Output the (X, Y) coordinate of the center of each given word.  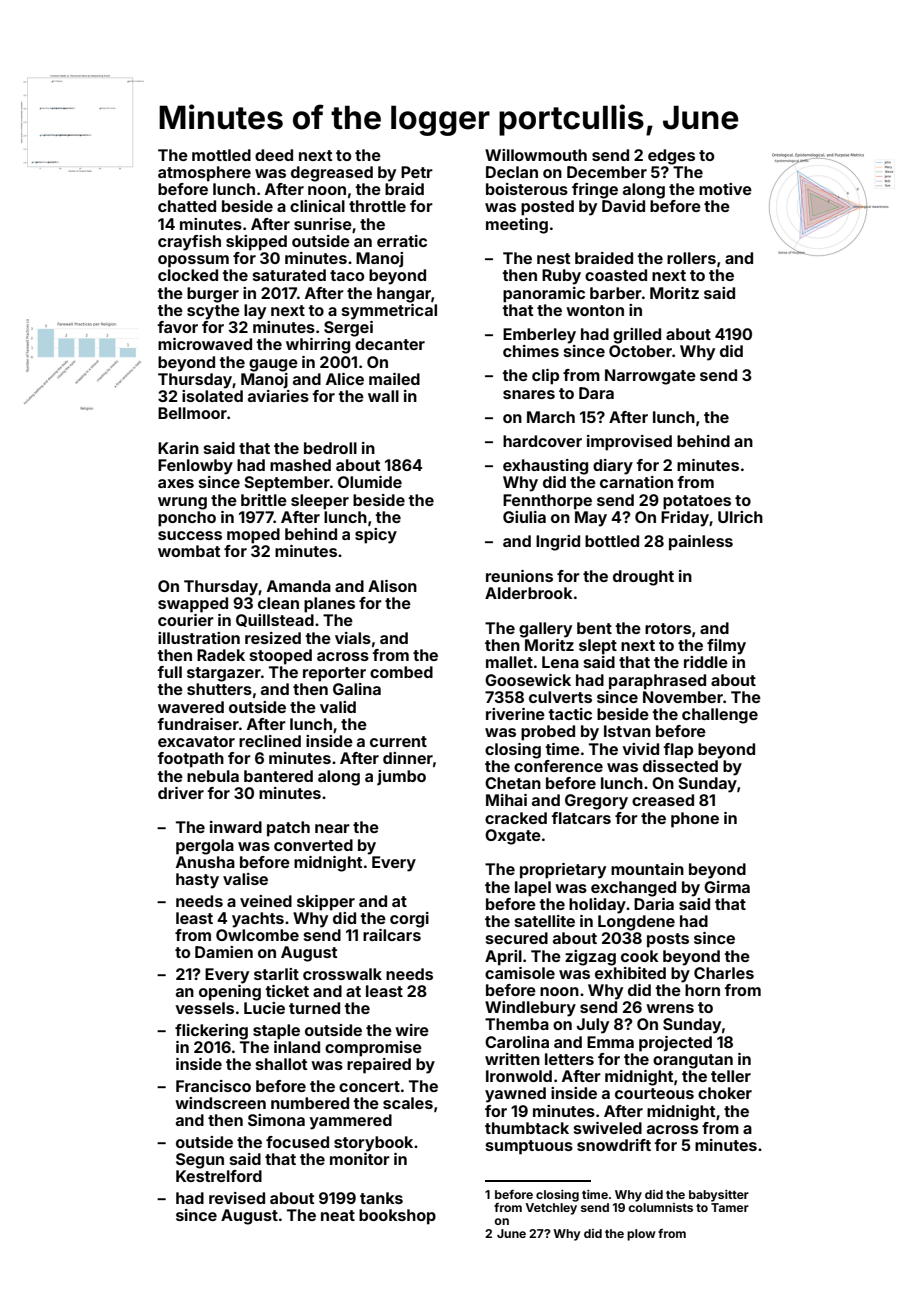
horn (702, 990)
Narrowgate (650, 377)
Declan (512, 172)
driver (181, 793)
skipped (256, 243)
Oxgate (513, 837)
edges (671, 157)
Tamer (730, 1207)
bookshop (397, 1217)
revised (237, 1198)
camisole (520, 973)
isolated (212, 396)
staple (276, 1032)
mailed (394, 379)
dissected (680, 766)
